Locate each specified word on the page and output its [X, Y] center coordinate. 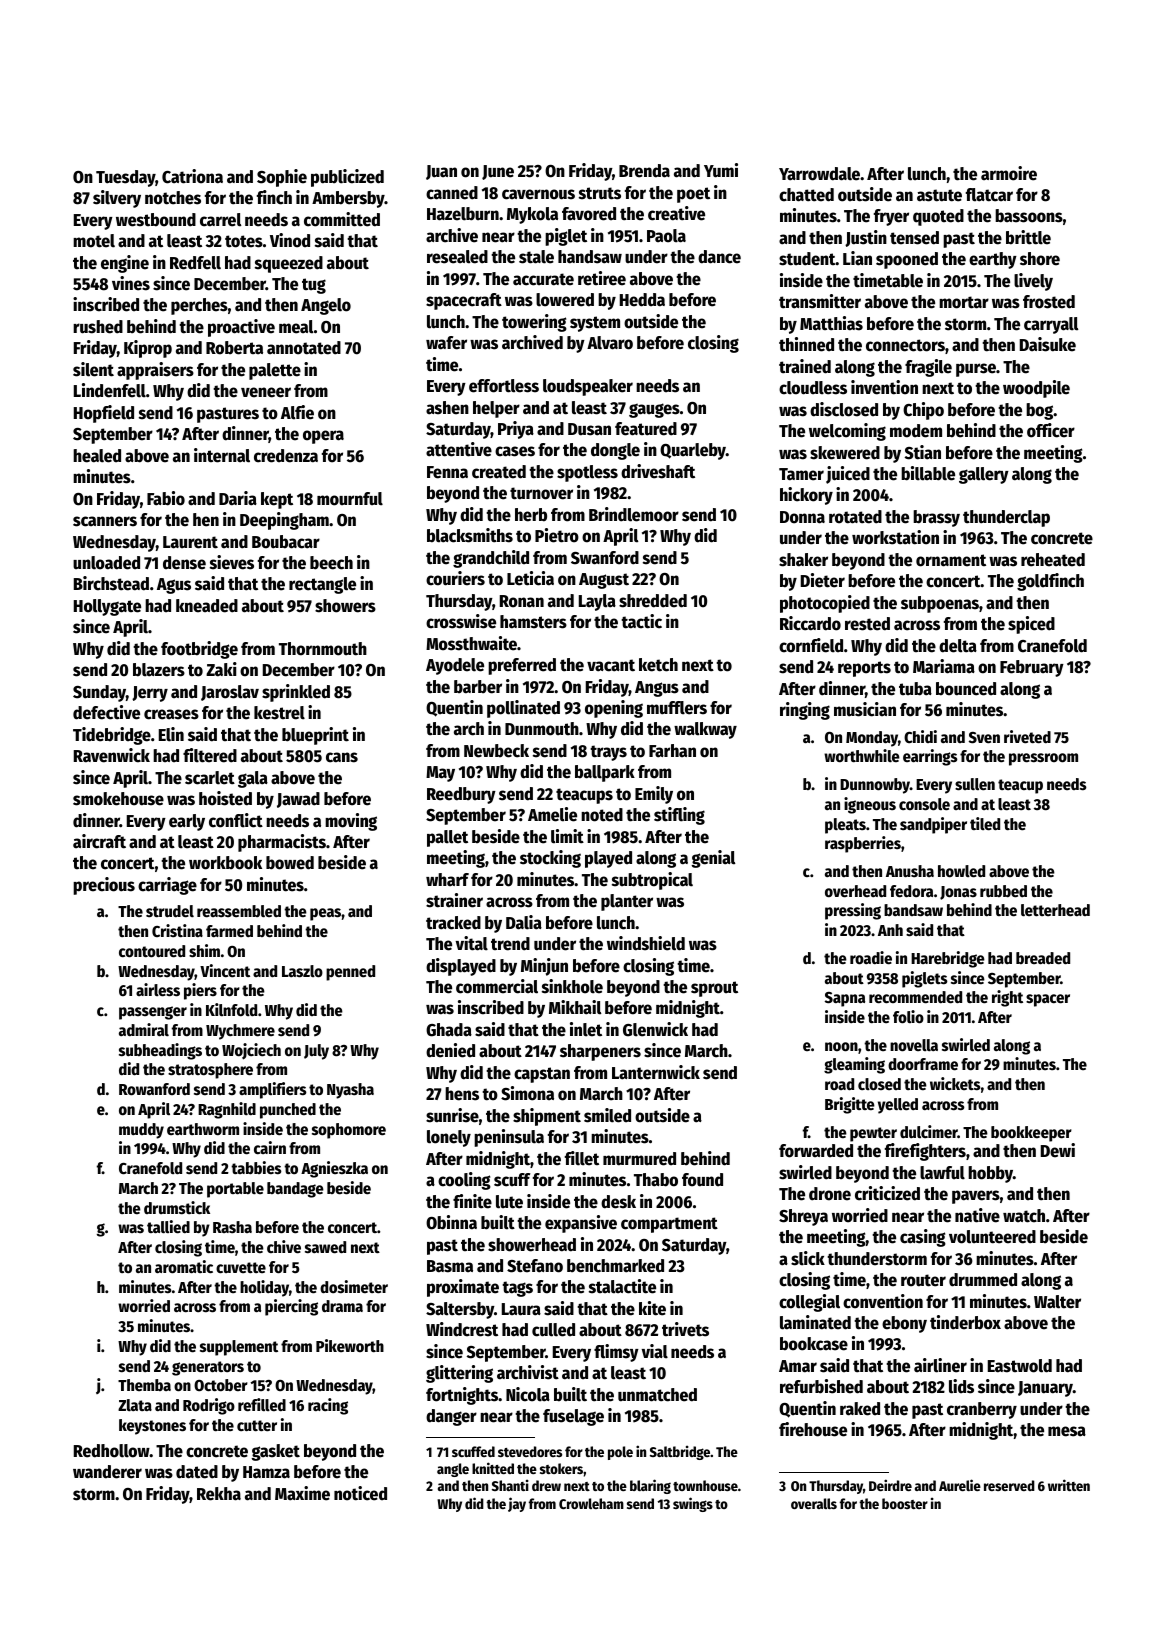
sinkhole [572, 986]
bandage [295, 1190]
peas [325, 914]
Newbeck [496, 751]
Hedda [642, 300]
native [977, 1215]
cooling [464, 1181]
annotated [304, 348]
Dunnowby [875, 786]
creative [676, 213]
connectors [905, 345]
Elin [171, 734]
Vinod [290, 240]
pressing [853, 911]
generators [208, 1368]
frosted [1049, 302]
